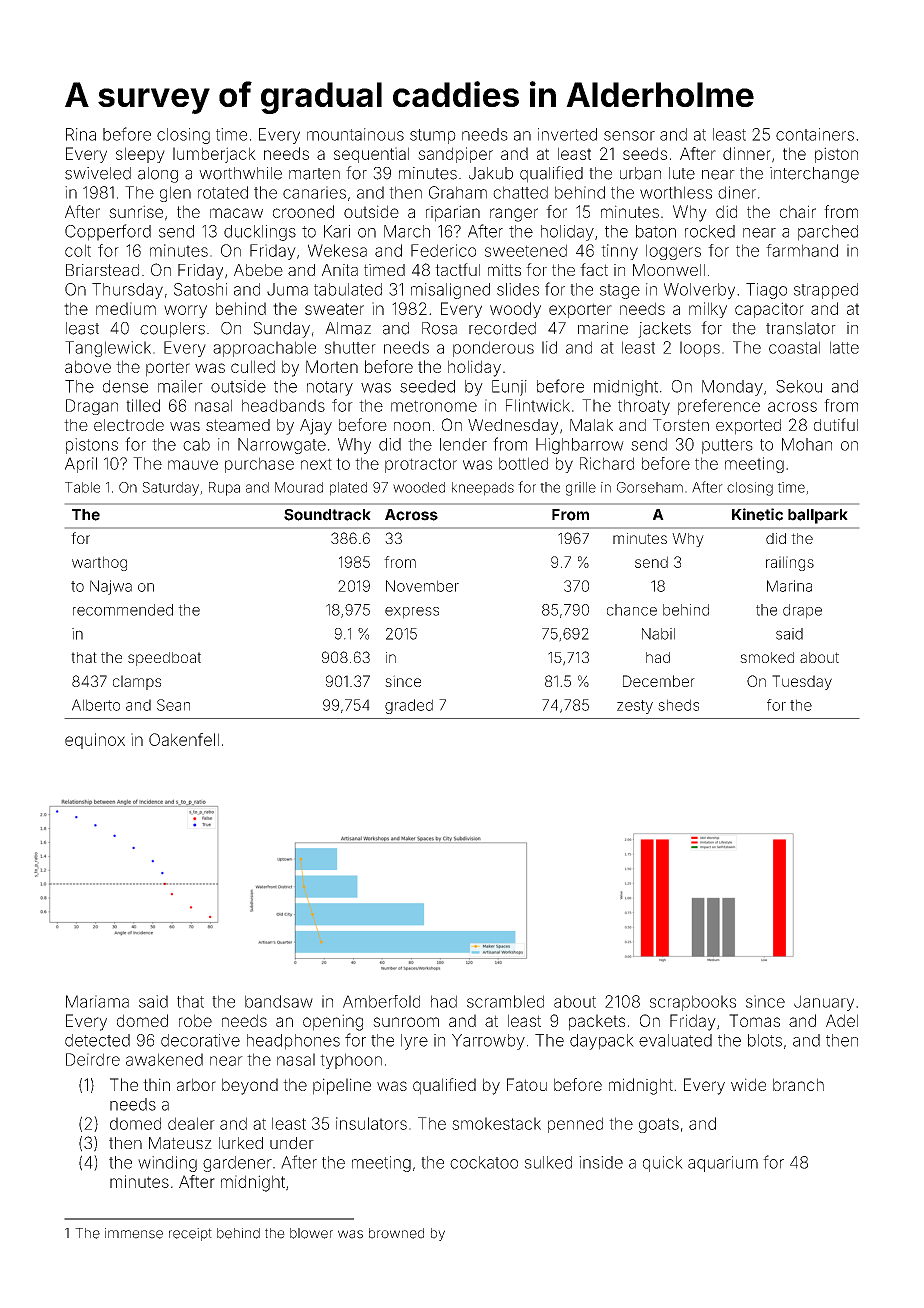  What do you see at coordinates (635, 707) in the screenshot?
I see `zesty` at bounding box center [635, 707].
